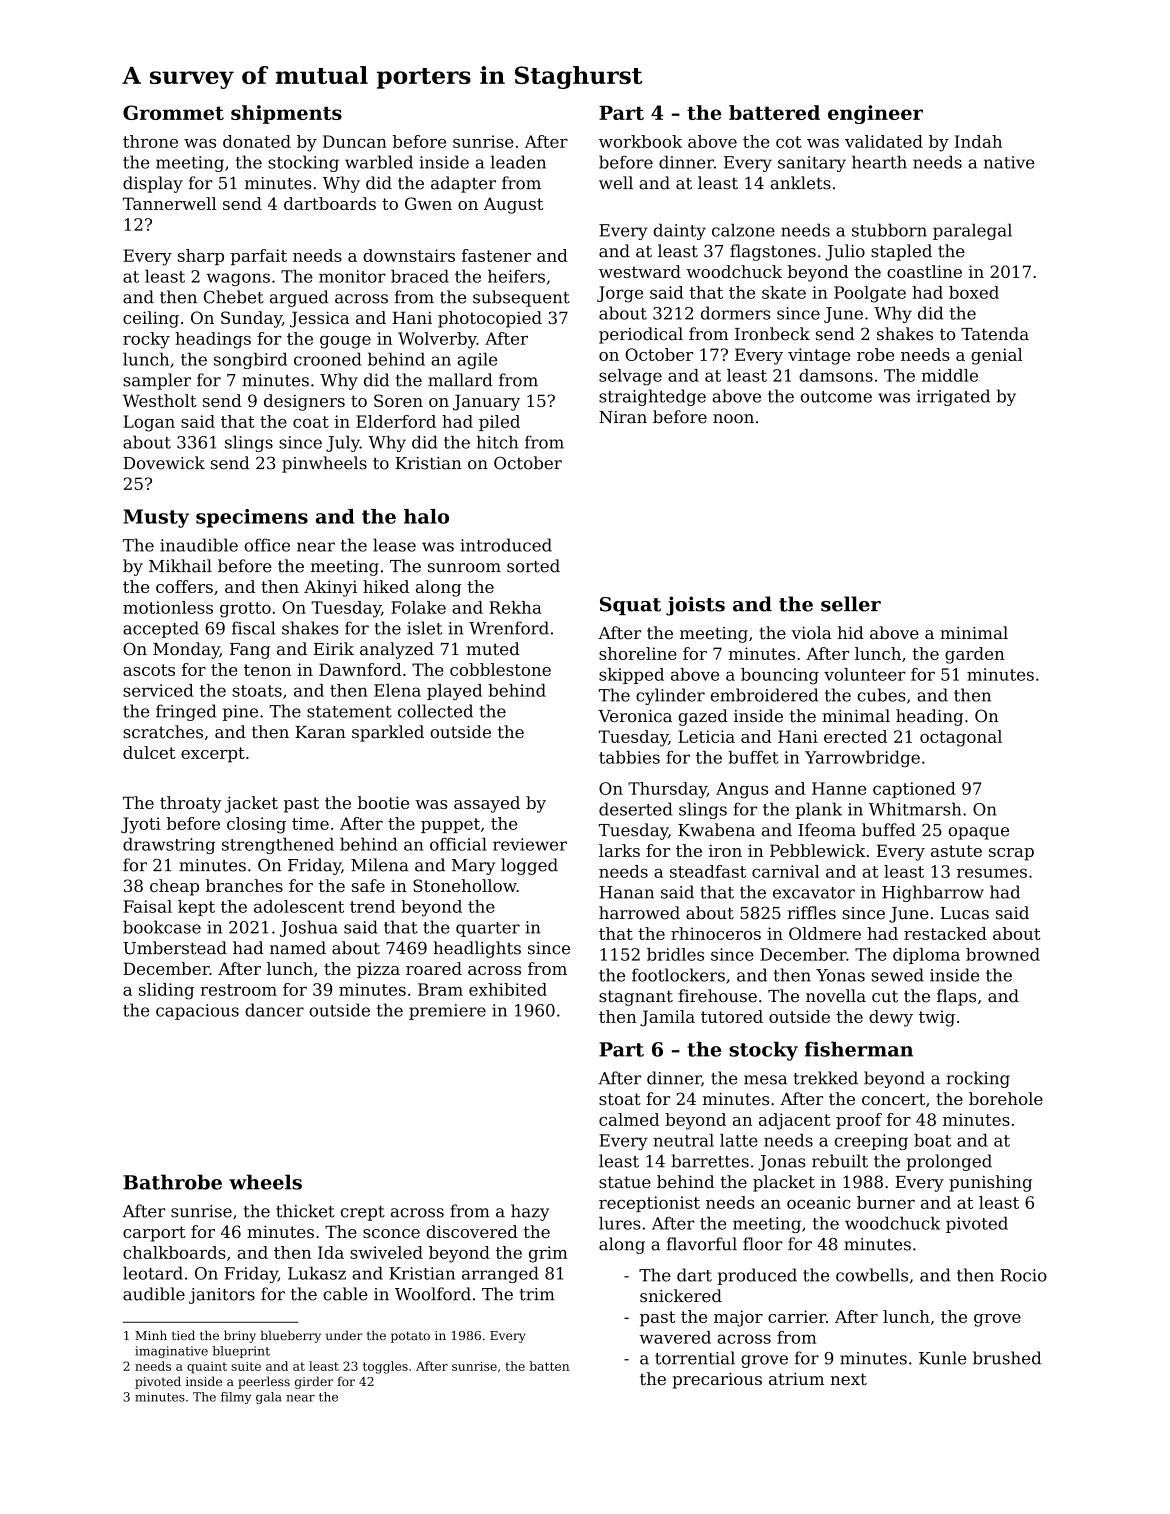  Describe the element at coordinates (317, 1273) in the screenshot. I see `Lukasz` at that location.
